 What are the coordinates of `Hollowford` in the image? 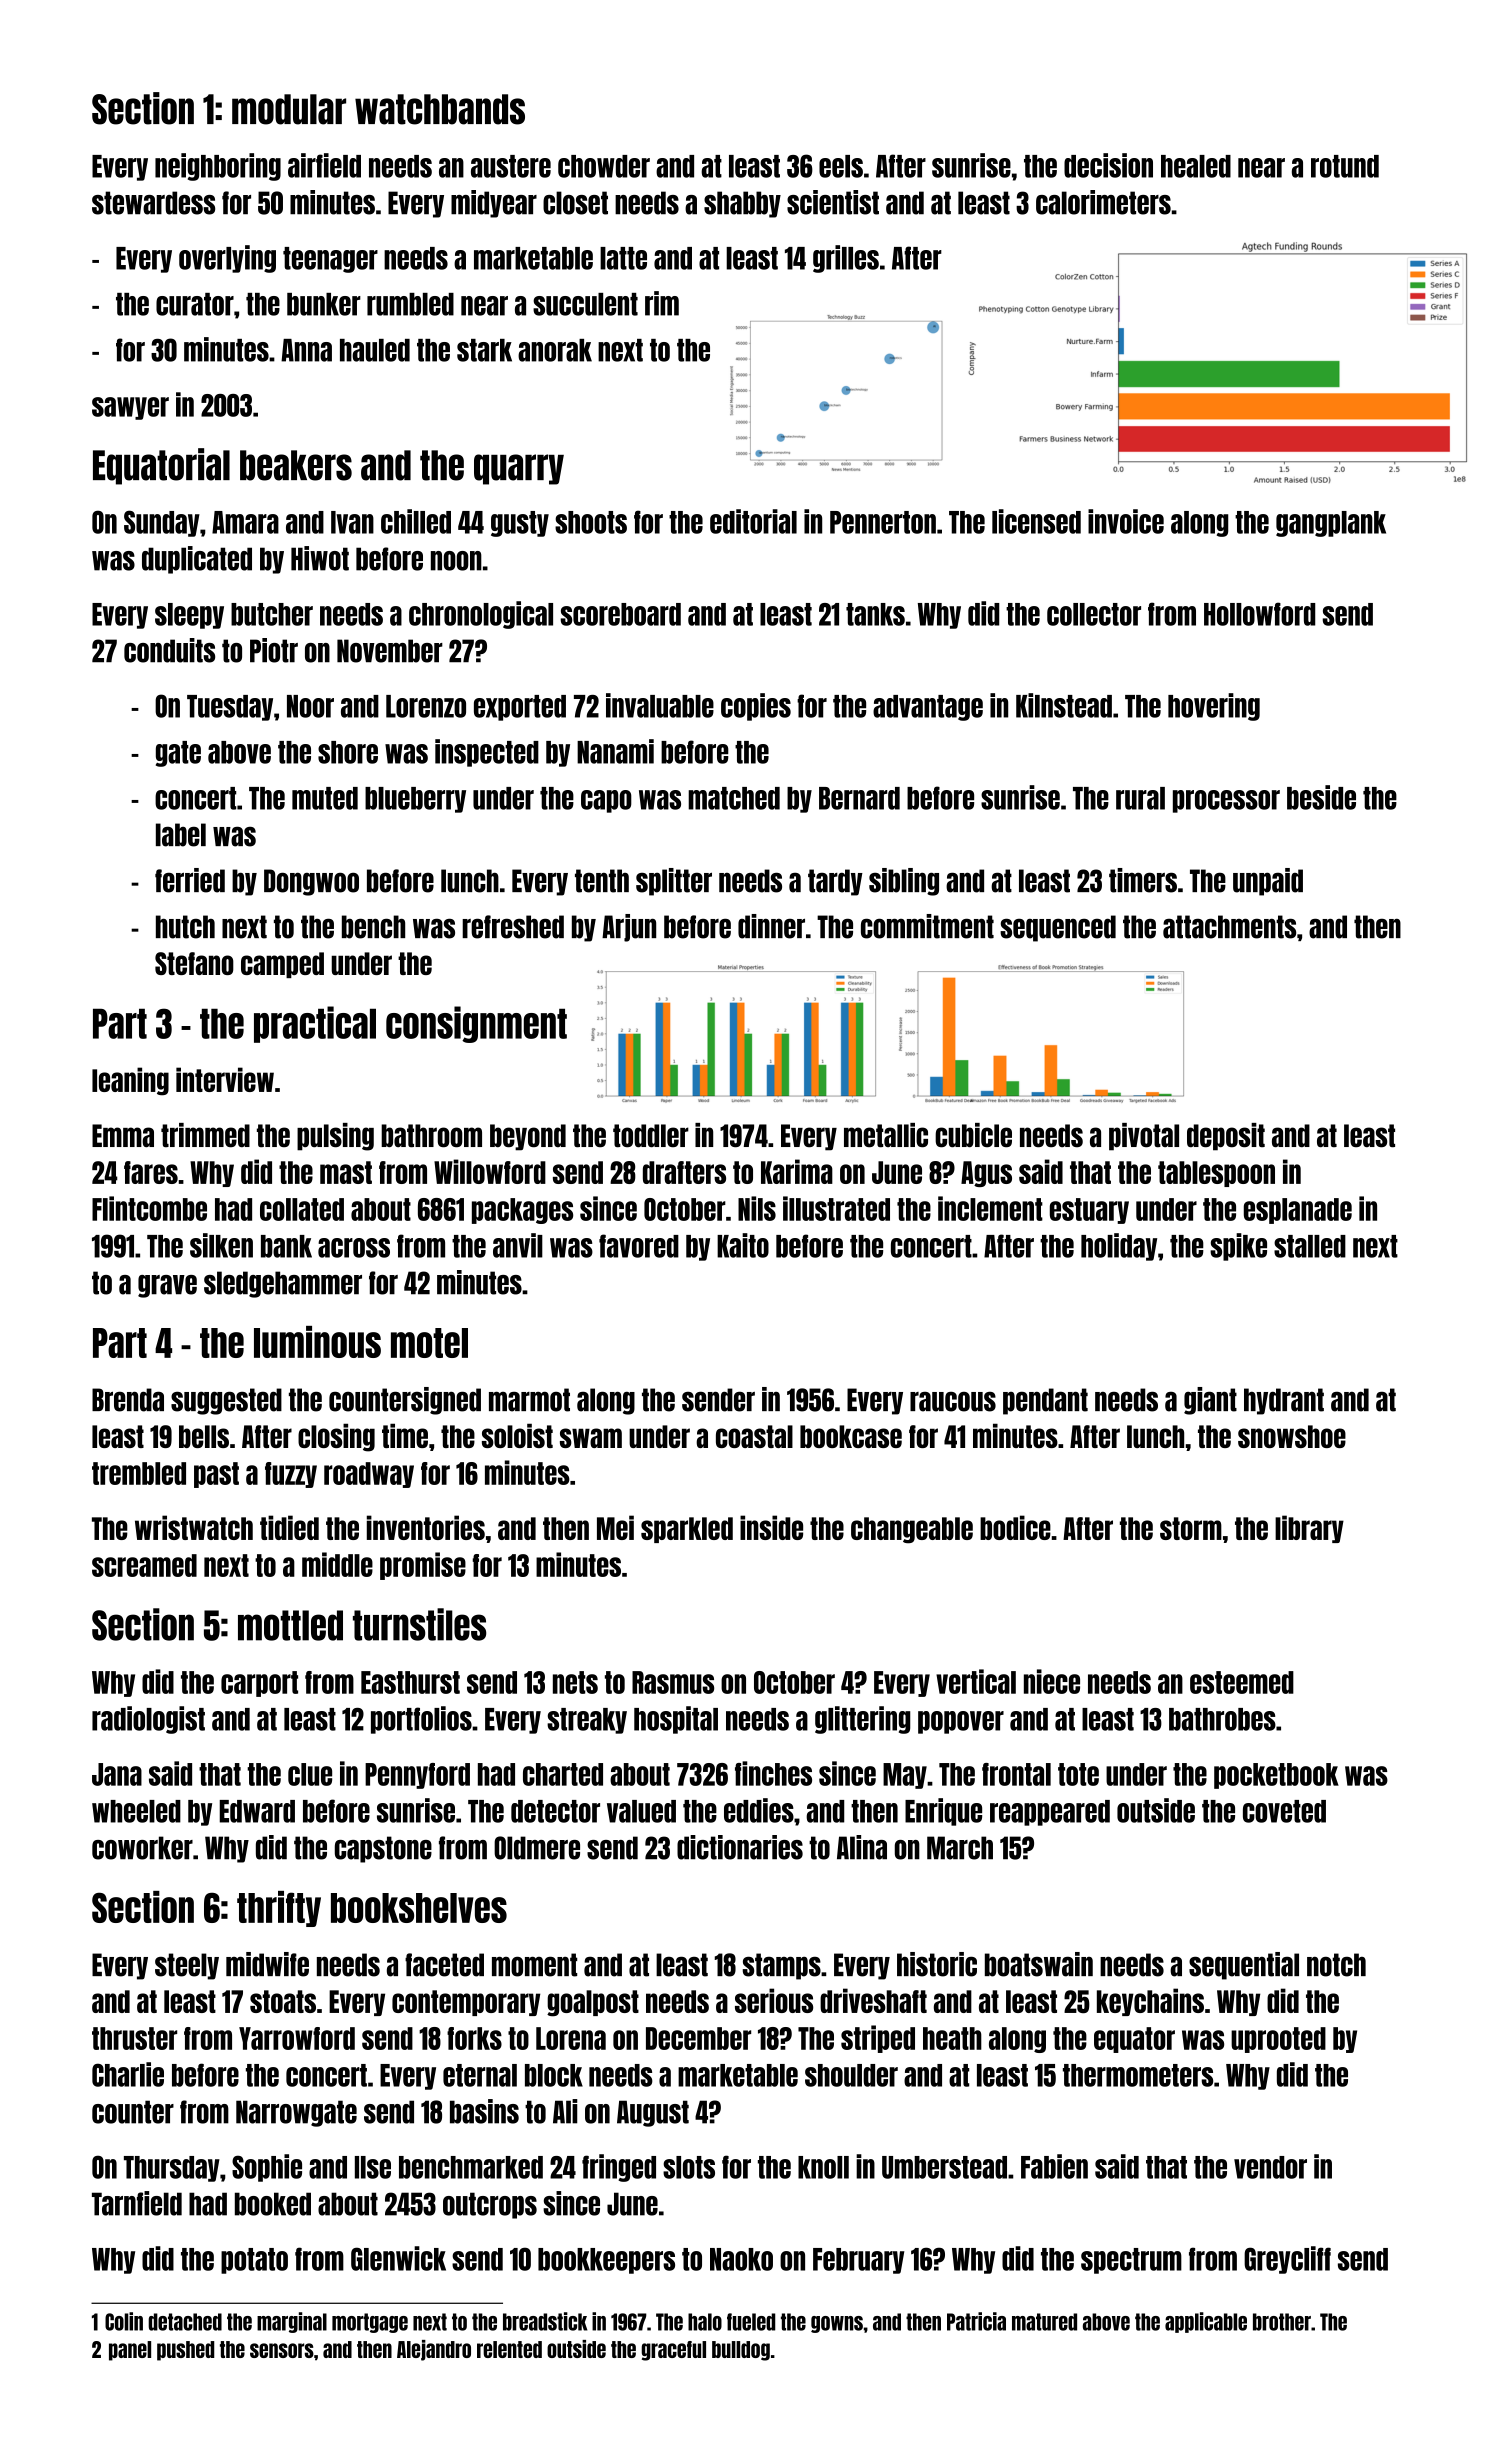 It's located at (1259, 614).
